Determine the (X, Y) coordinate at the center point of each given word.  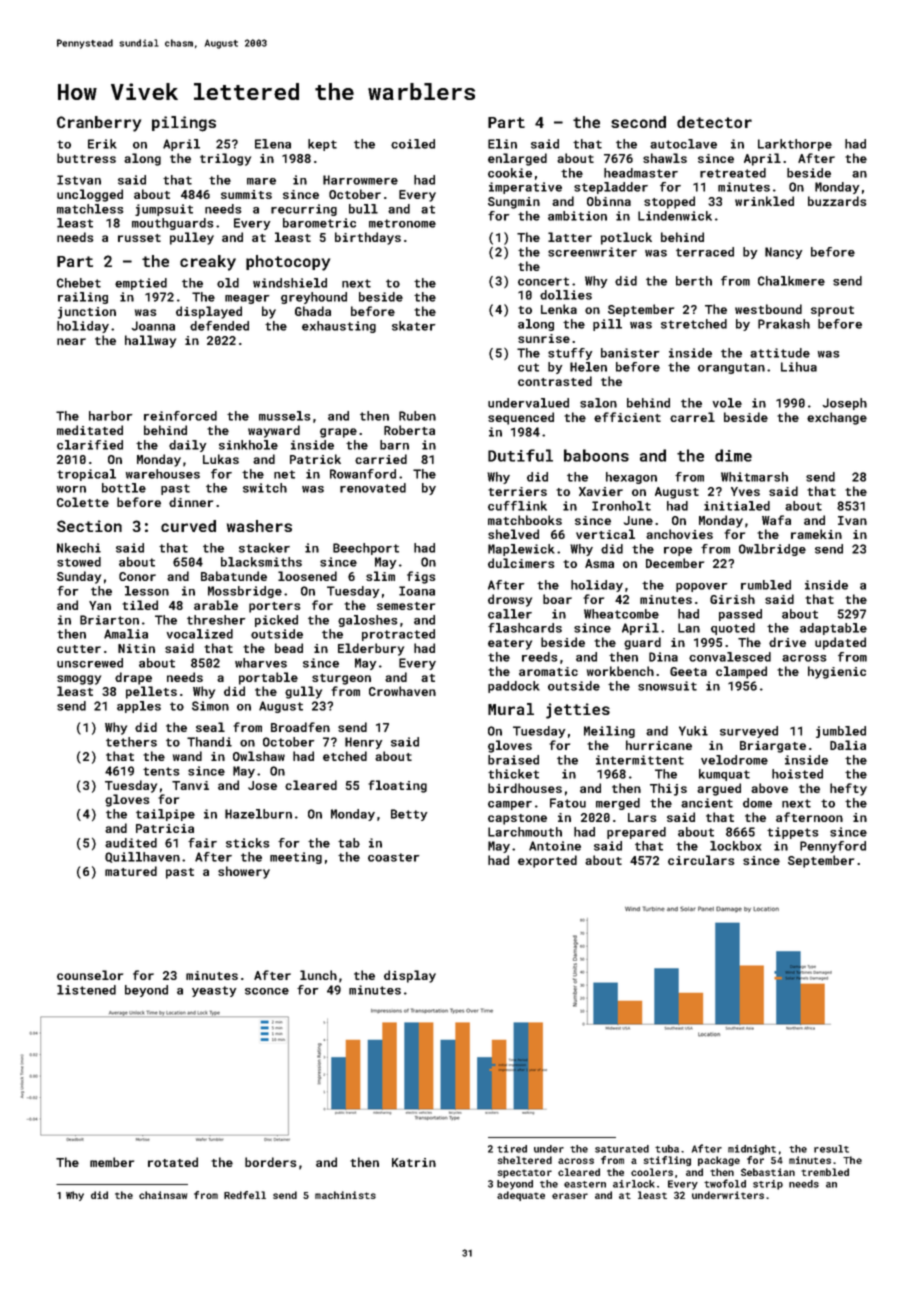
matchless (90, 209)
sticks (247, 843)
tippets (792, 833)
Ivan (852, 520)
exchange (837, 418)
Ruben (417, 416)
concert (543, 281)
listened (86, 990)
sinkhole (248, 445)
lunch (318, 975)
